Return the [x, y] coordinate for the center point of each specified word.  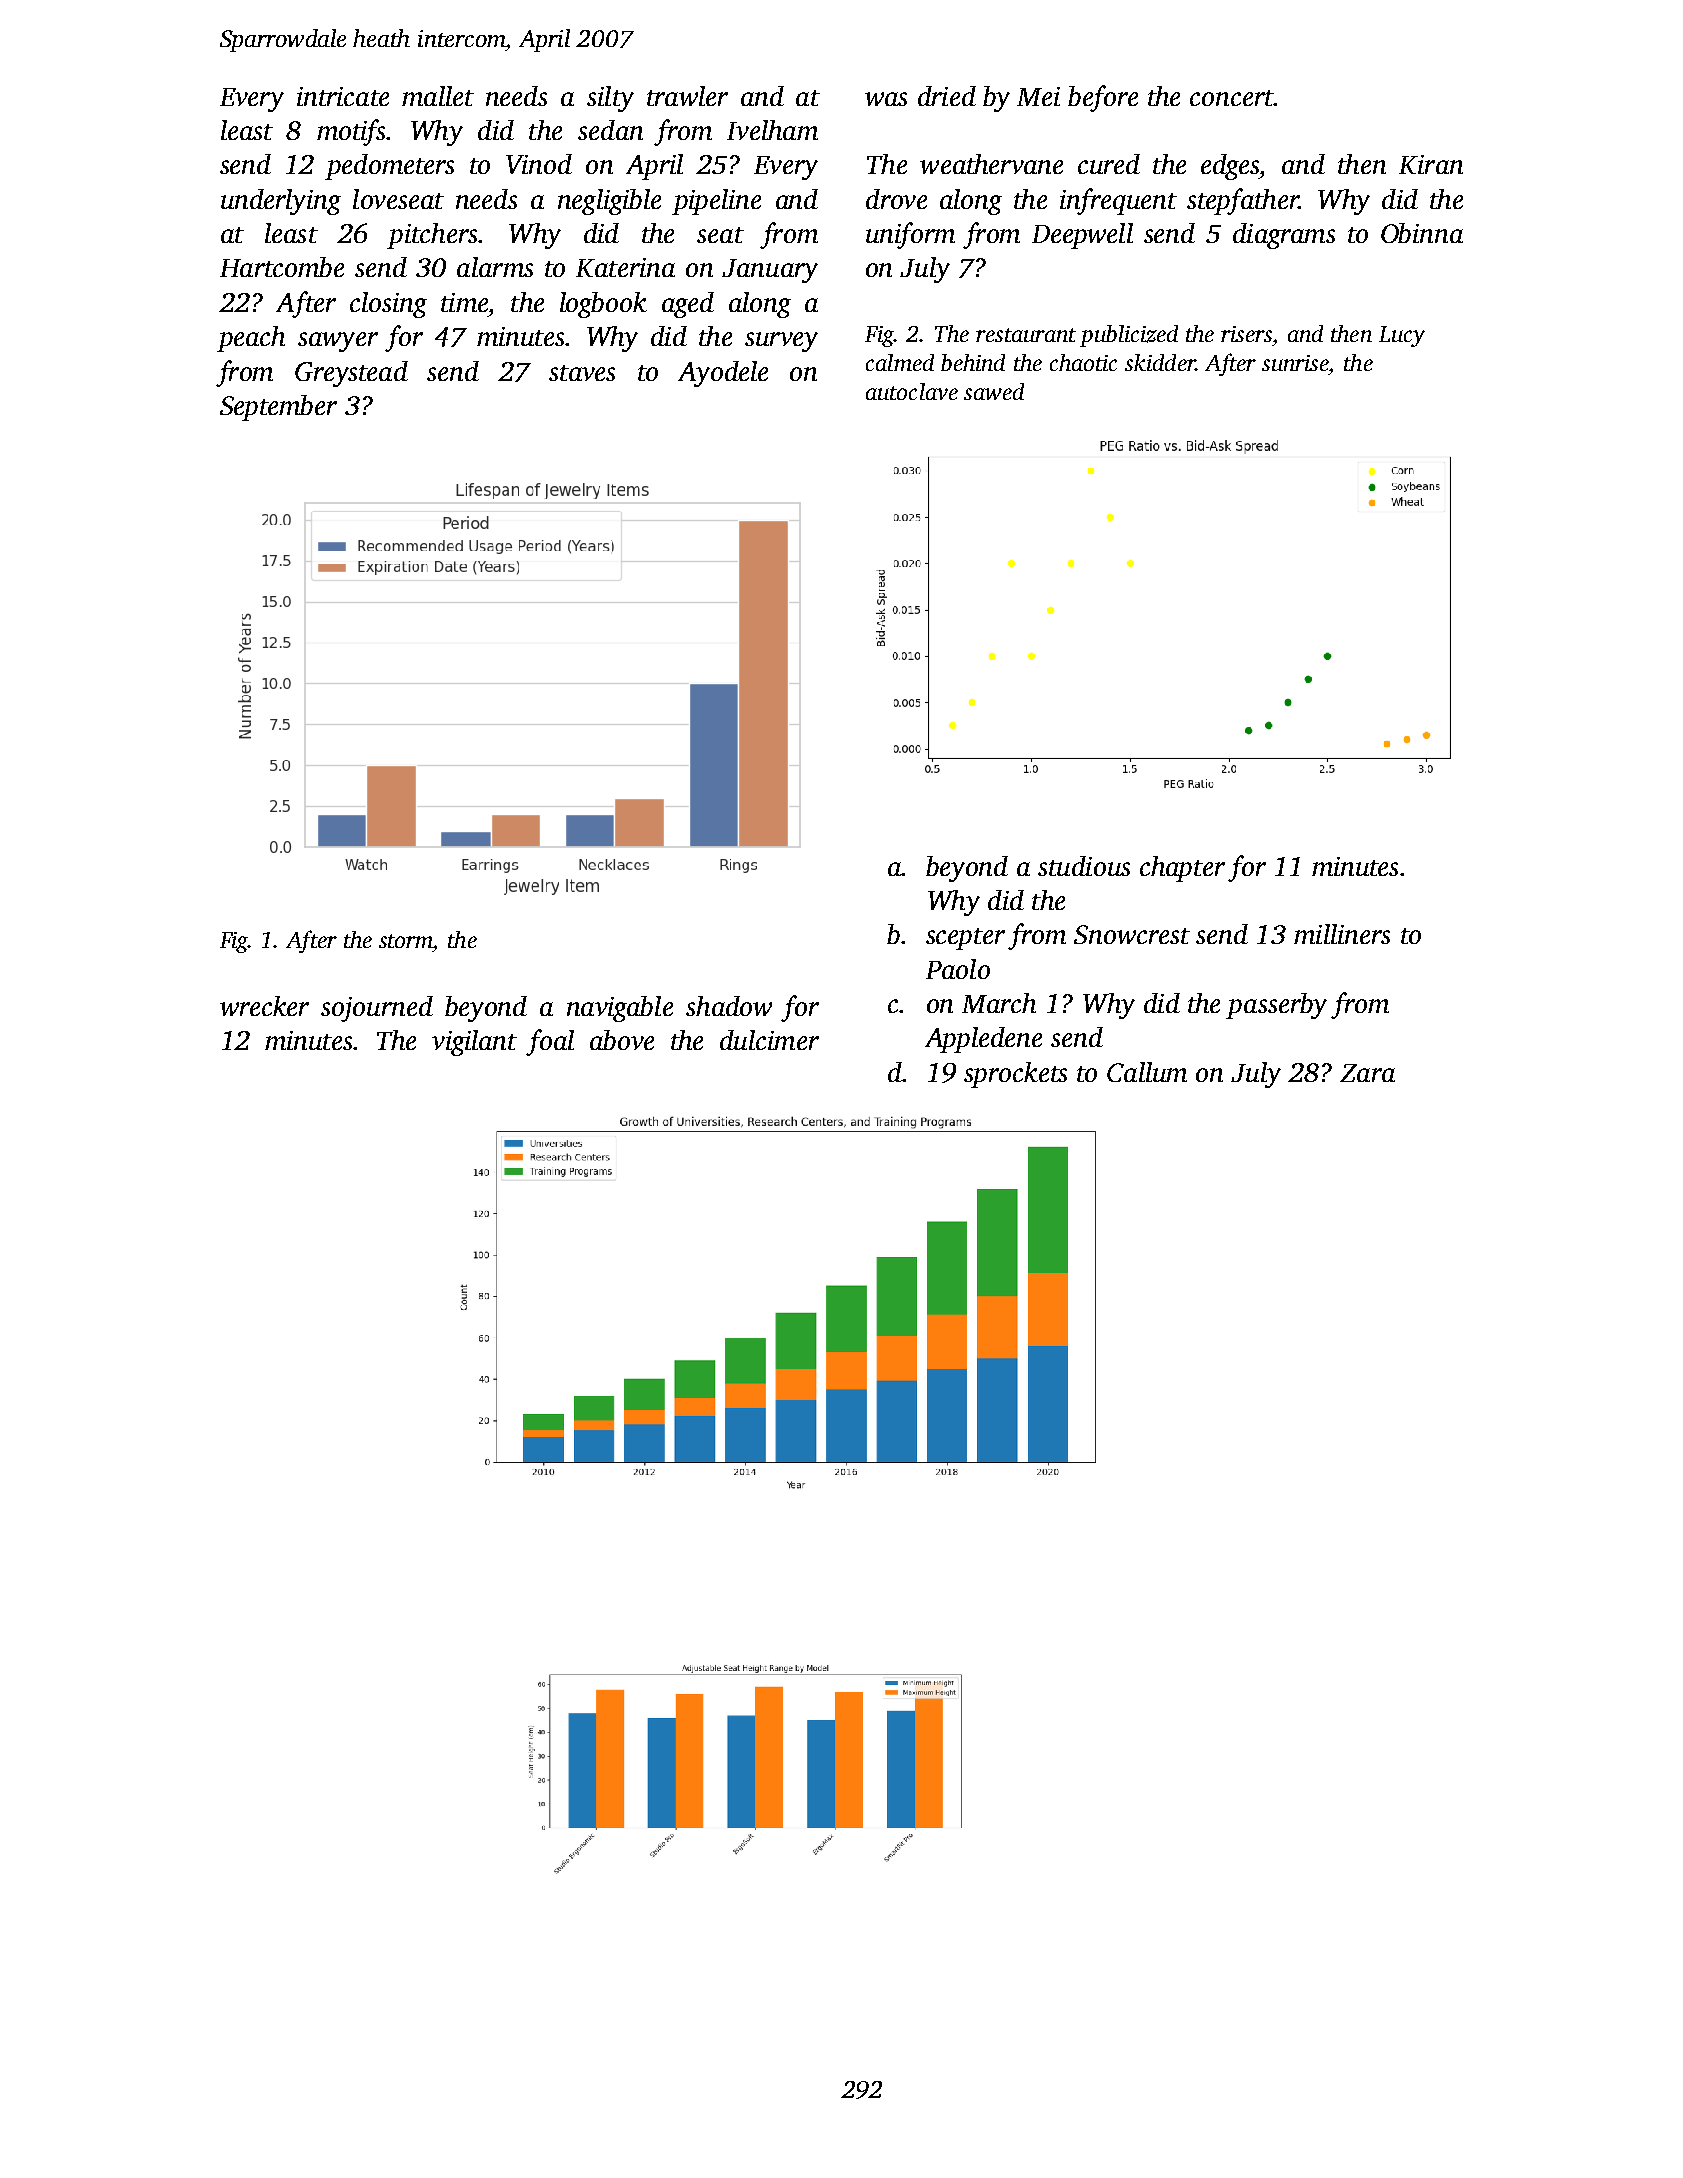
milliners [1342, 934]
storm [406, 941]
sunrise [1295, 363]
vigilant [474, 1043]
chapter [1182, 869]
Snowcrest [1132, 934]
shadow [729, 1006]
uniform [910, 235]
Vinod [539, 164]
